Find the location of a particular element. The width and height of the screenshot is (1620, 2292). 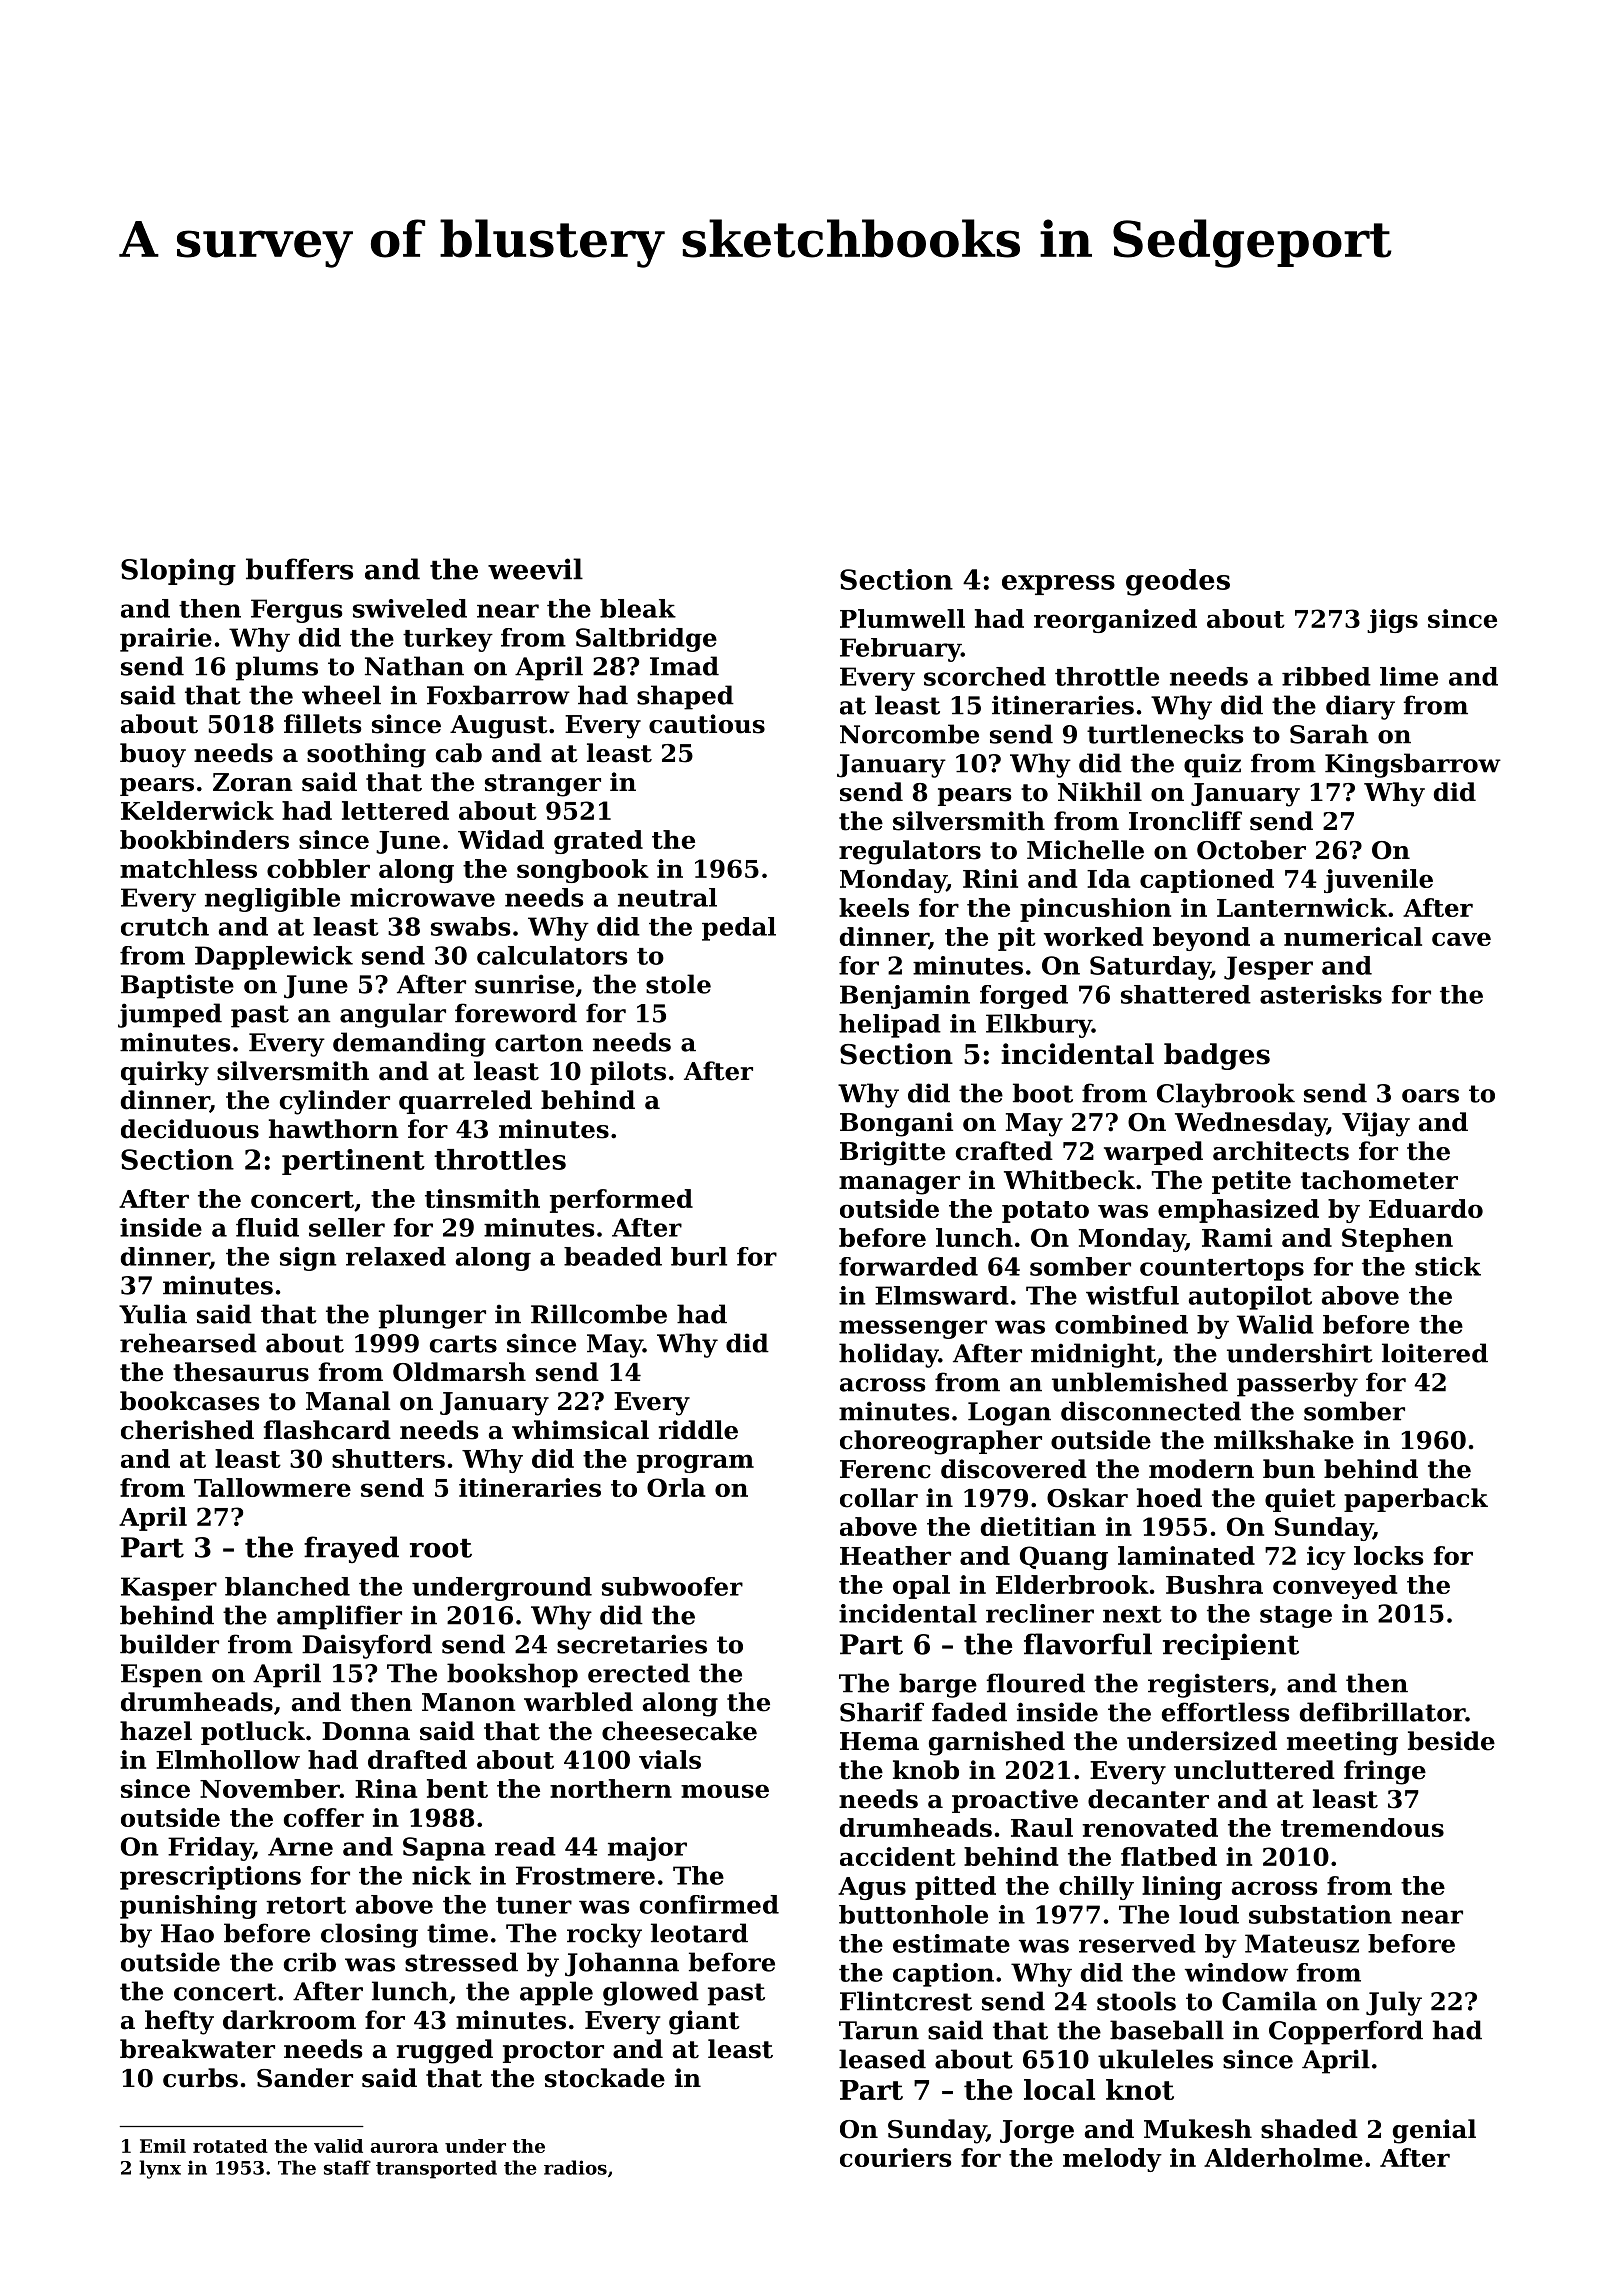

bent is located at coordinates (457, 1788).
